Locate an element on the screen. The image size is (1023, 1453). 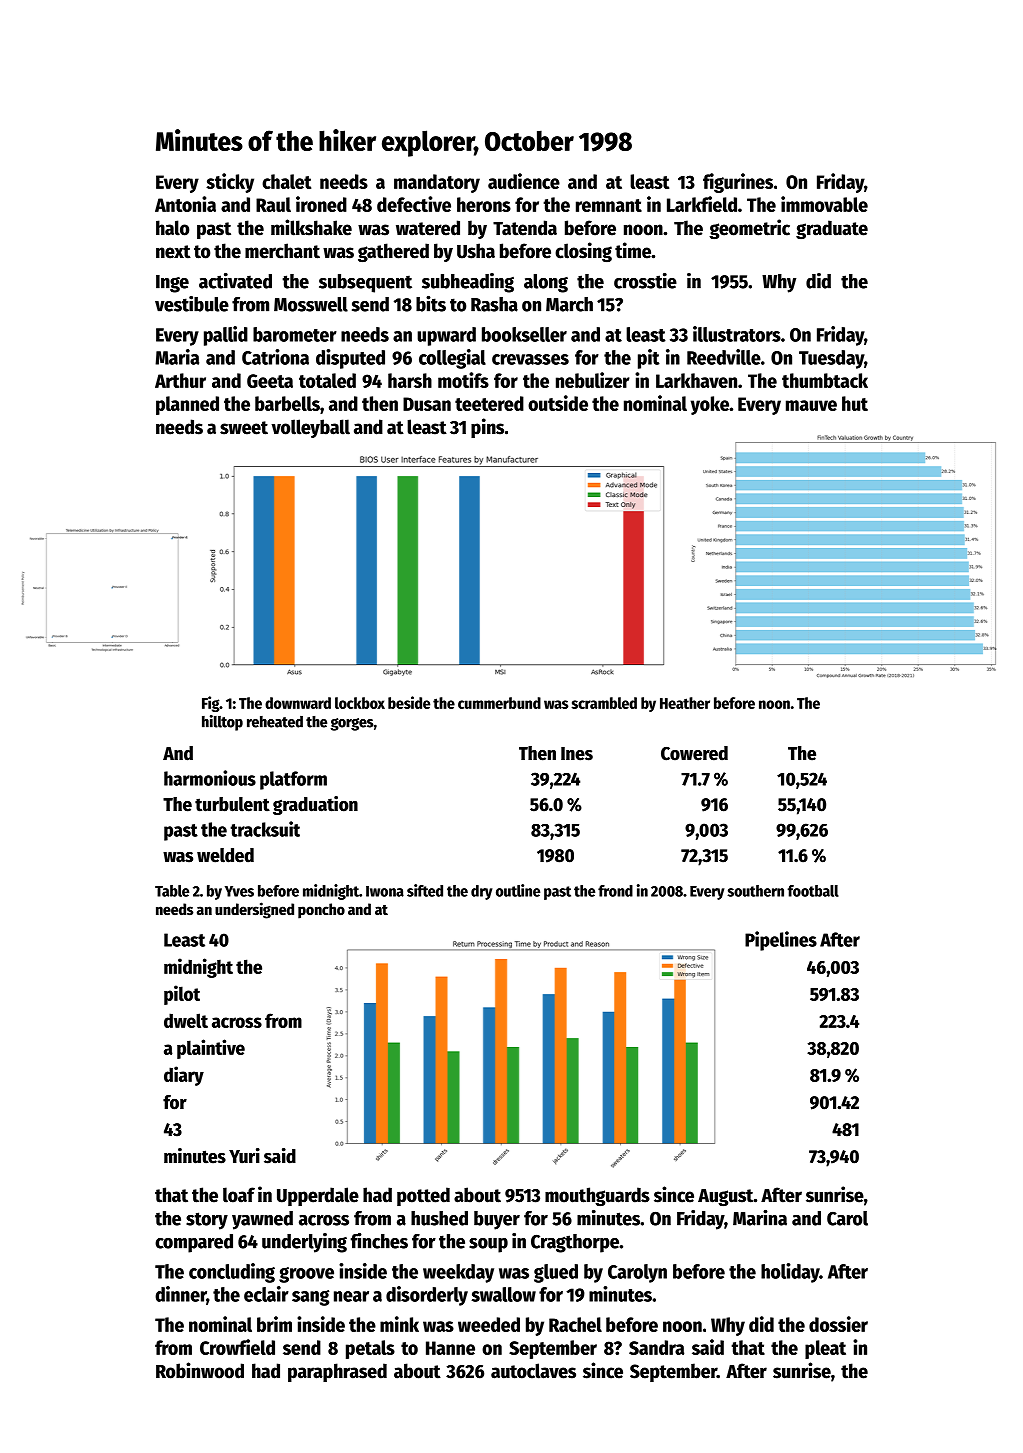
concluding is located at coordinates (232, 1273).
